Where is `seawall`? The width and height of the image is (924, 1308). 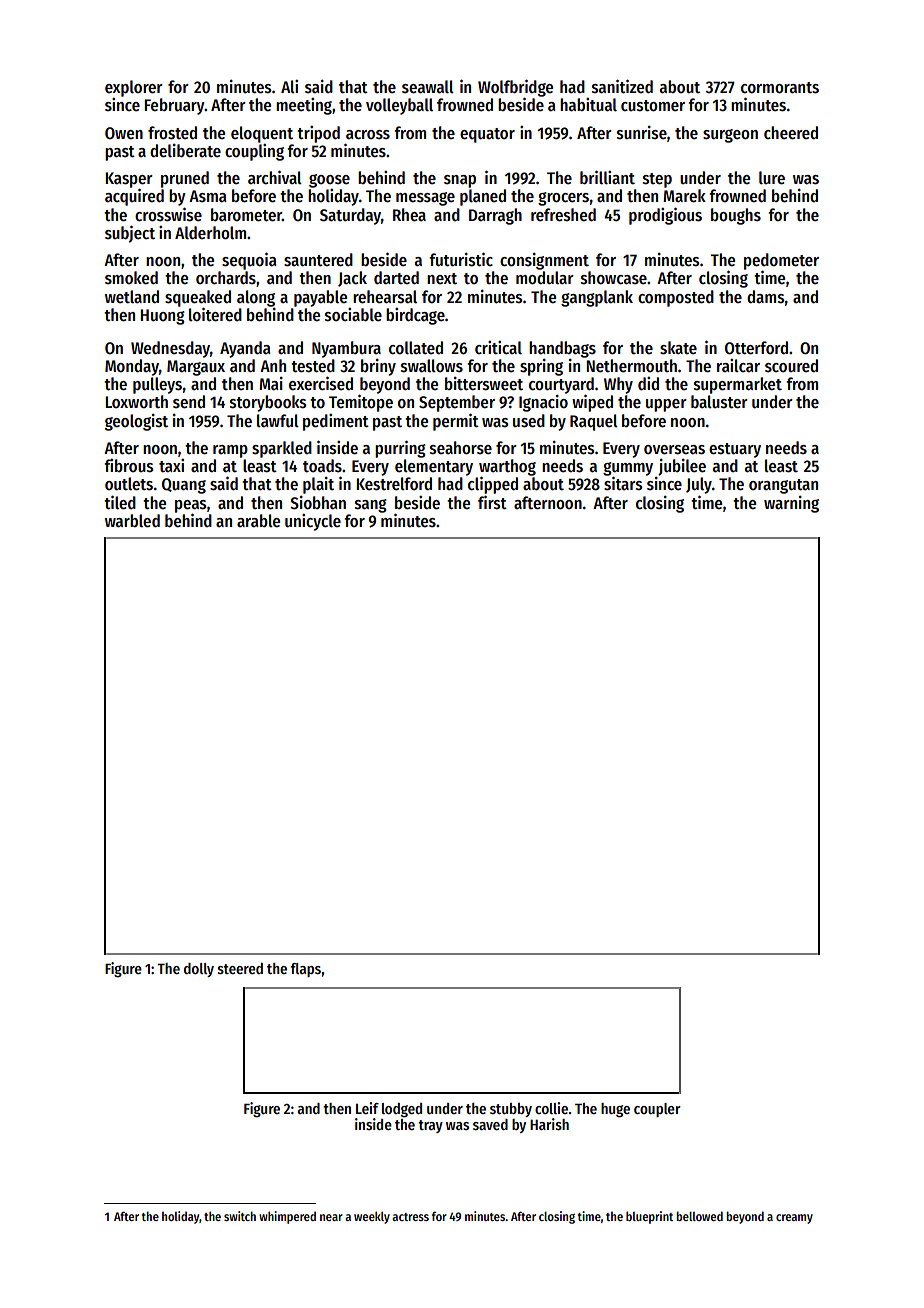
seawall is located at coordinates (428, 87).
